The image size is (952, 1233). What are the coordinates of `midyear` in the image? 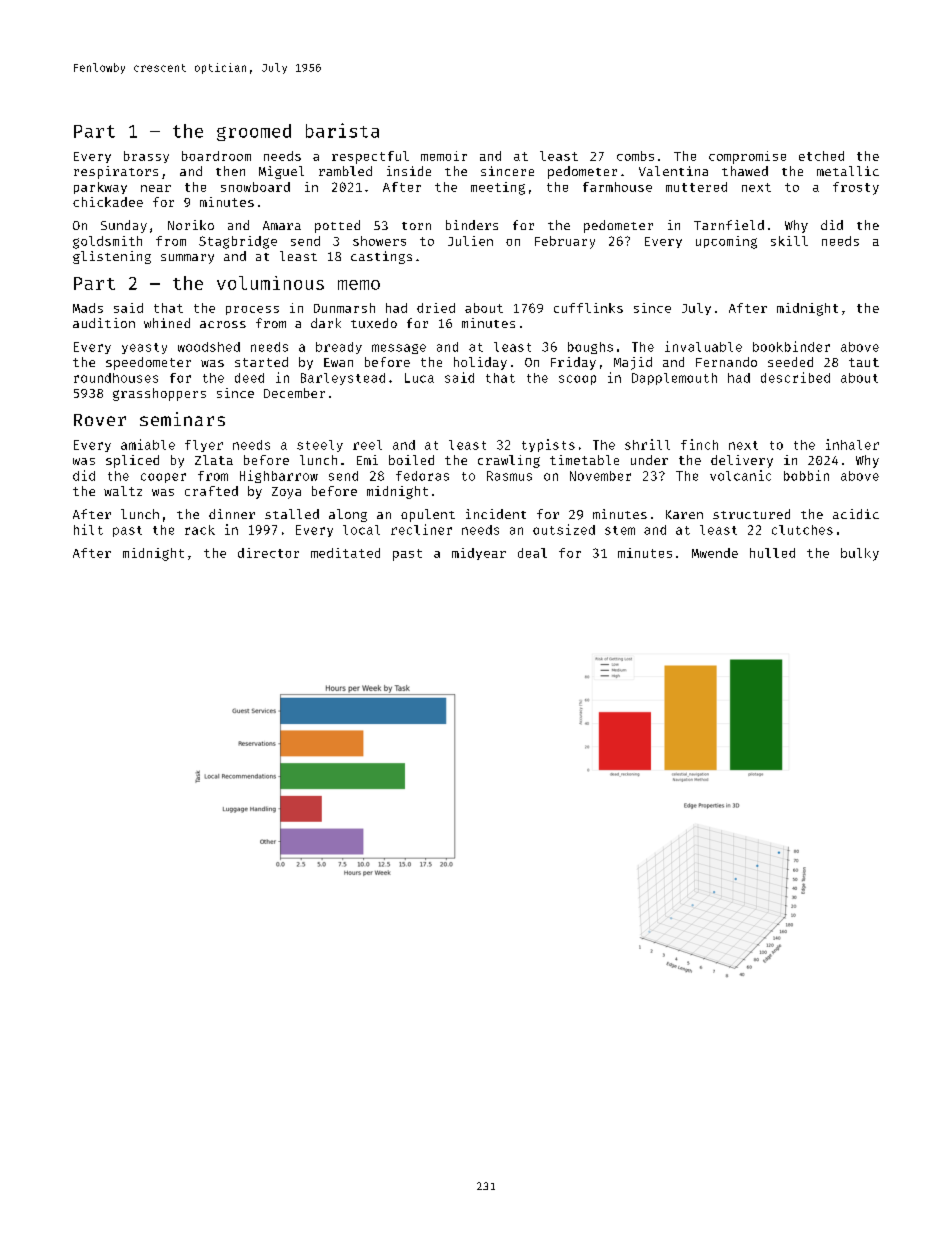 It's located at (479, 554).
